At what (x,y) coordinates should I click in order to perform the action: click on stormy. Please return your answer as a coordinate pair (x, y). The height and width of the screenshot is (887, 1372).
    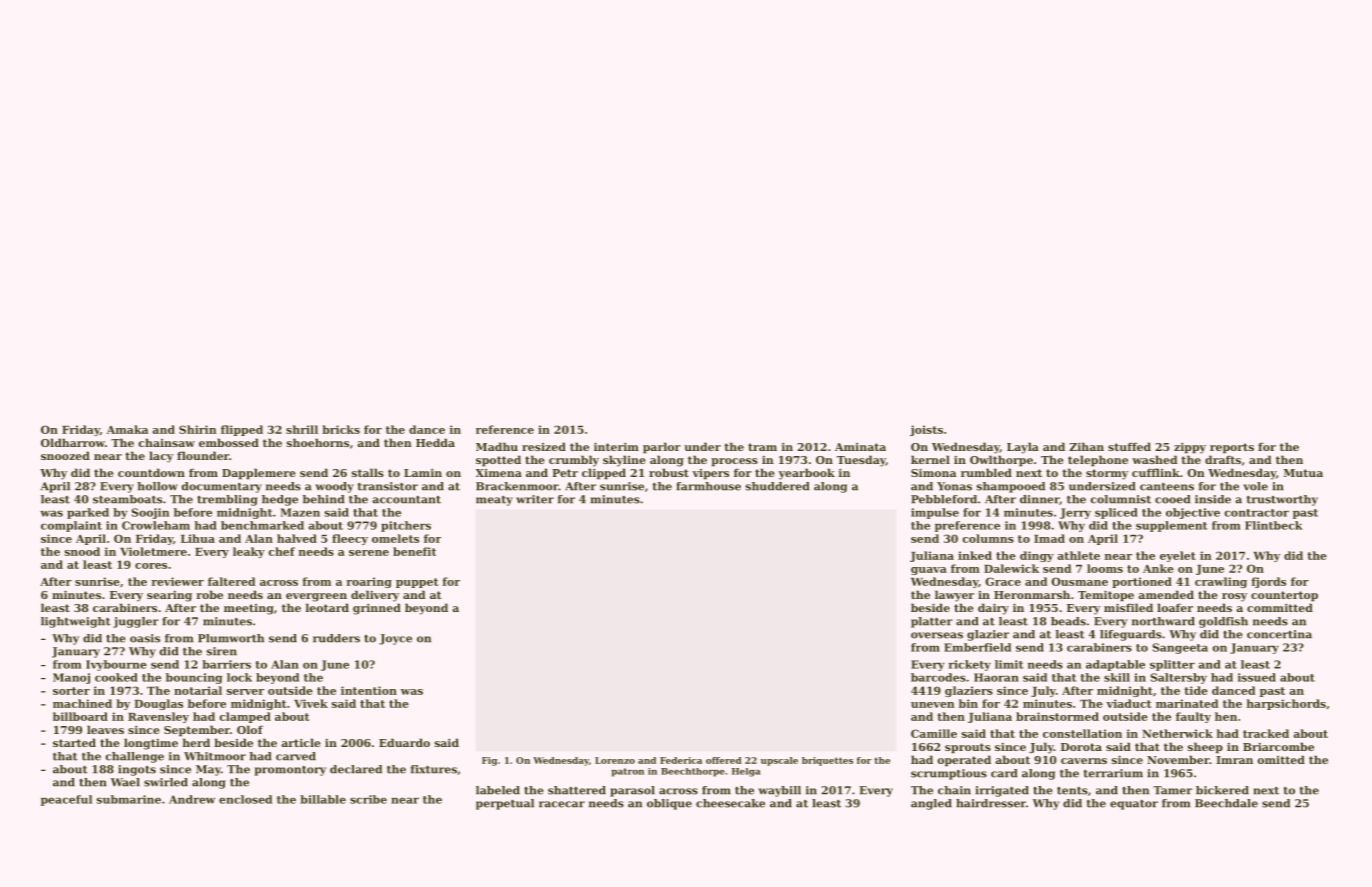
    Looking at the image, I should click on (1107, 474).
